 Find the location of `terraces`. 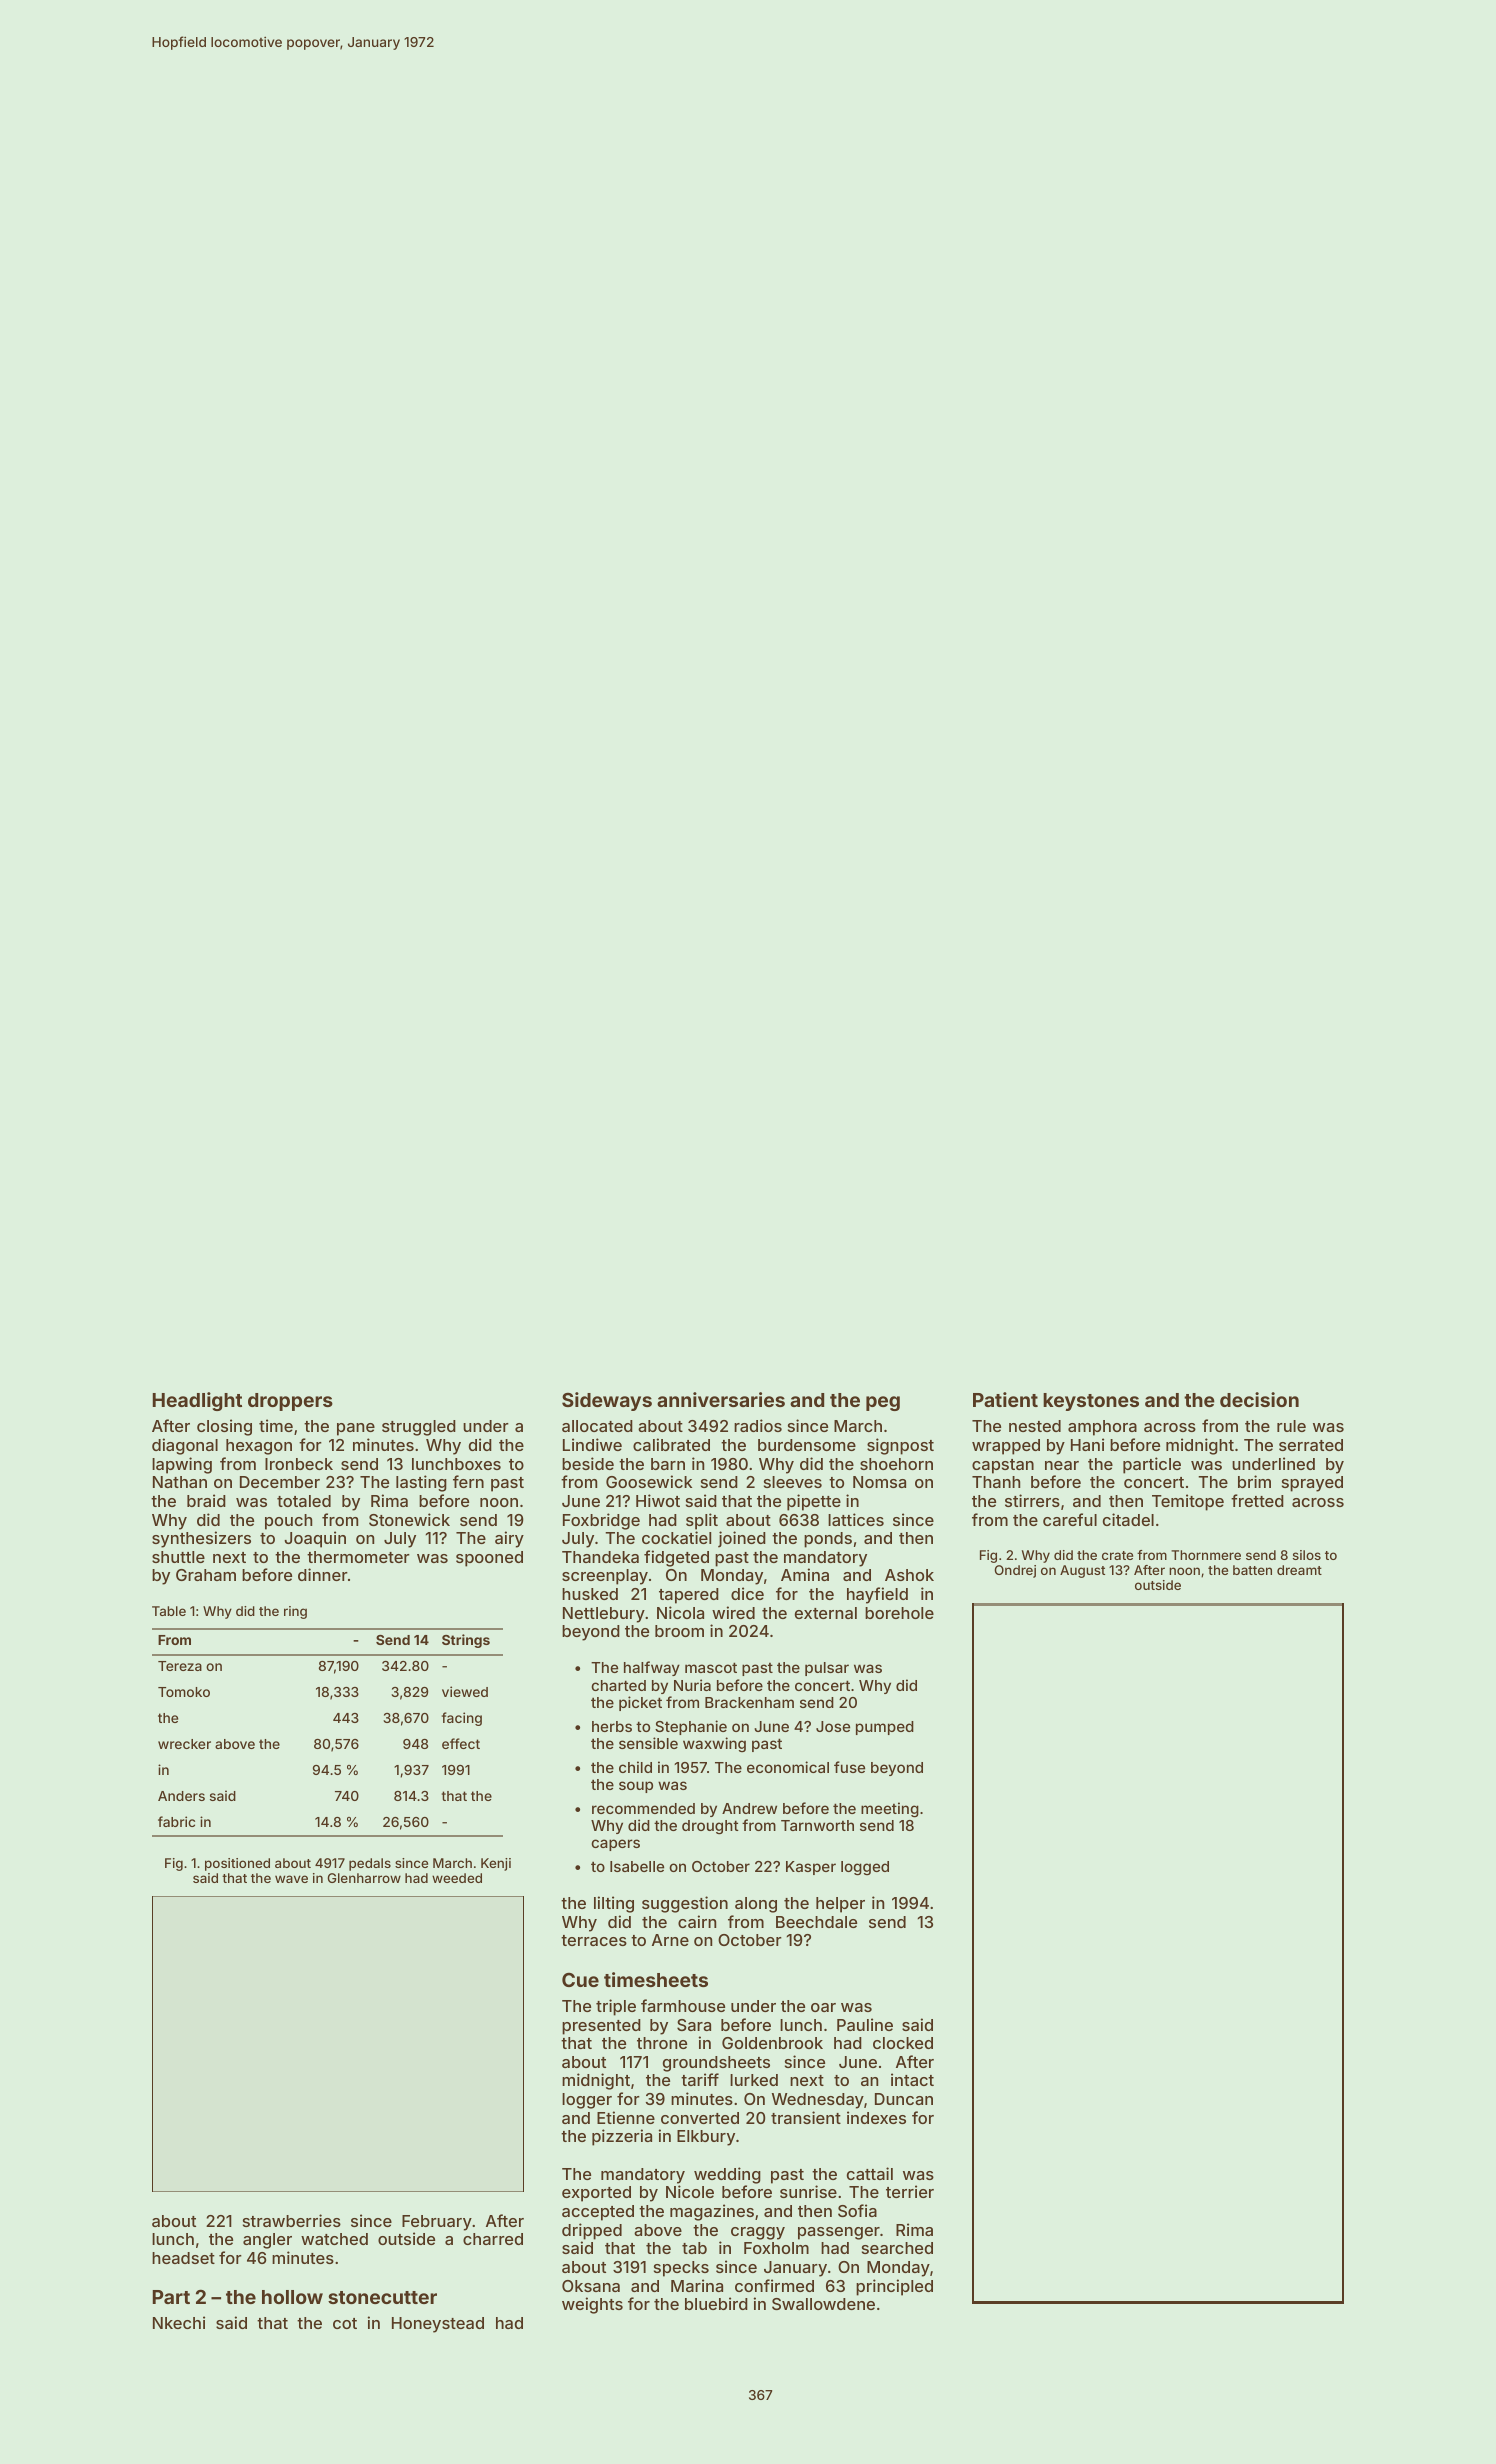

terraces is located at coordinates (594, 1940).
